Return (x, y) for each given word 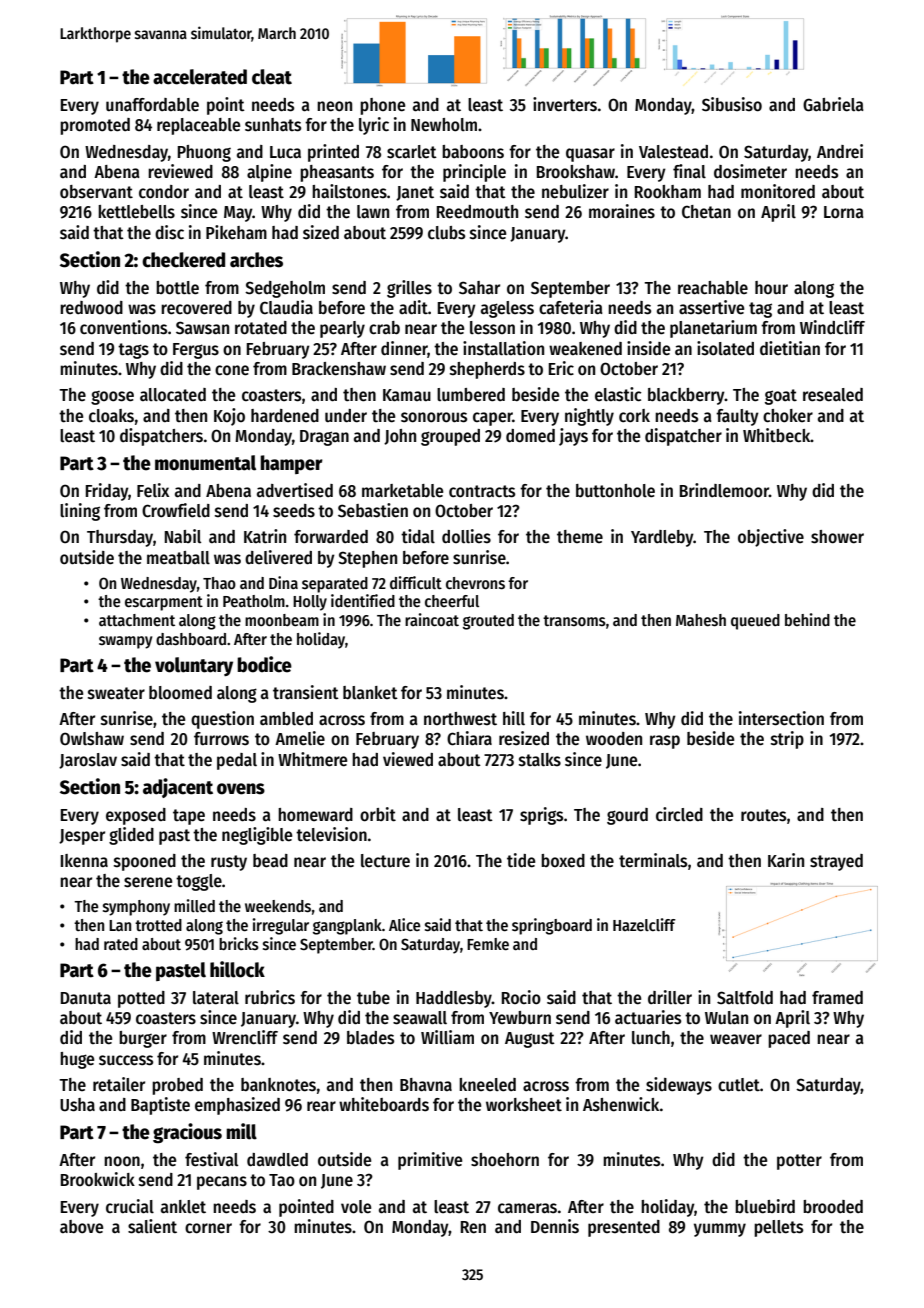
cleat (272, 77)
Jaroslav (88, 761)
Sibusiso (732, 104)
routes (763, 815)
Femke (488, 944)
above (81, 1227)
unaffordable (152, 105)
